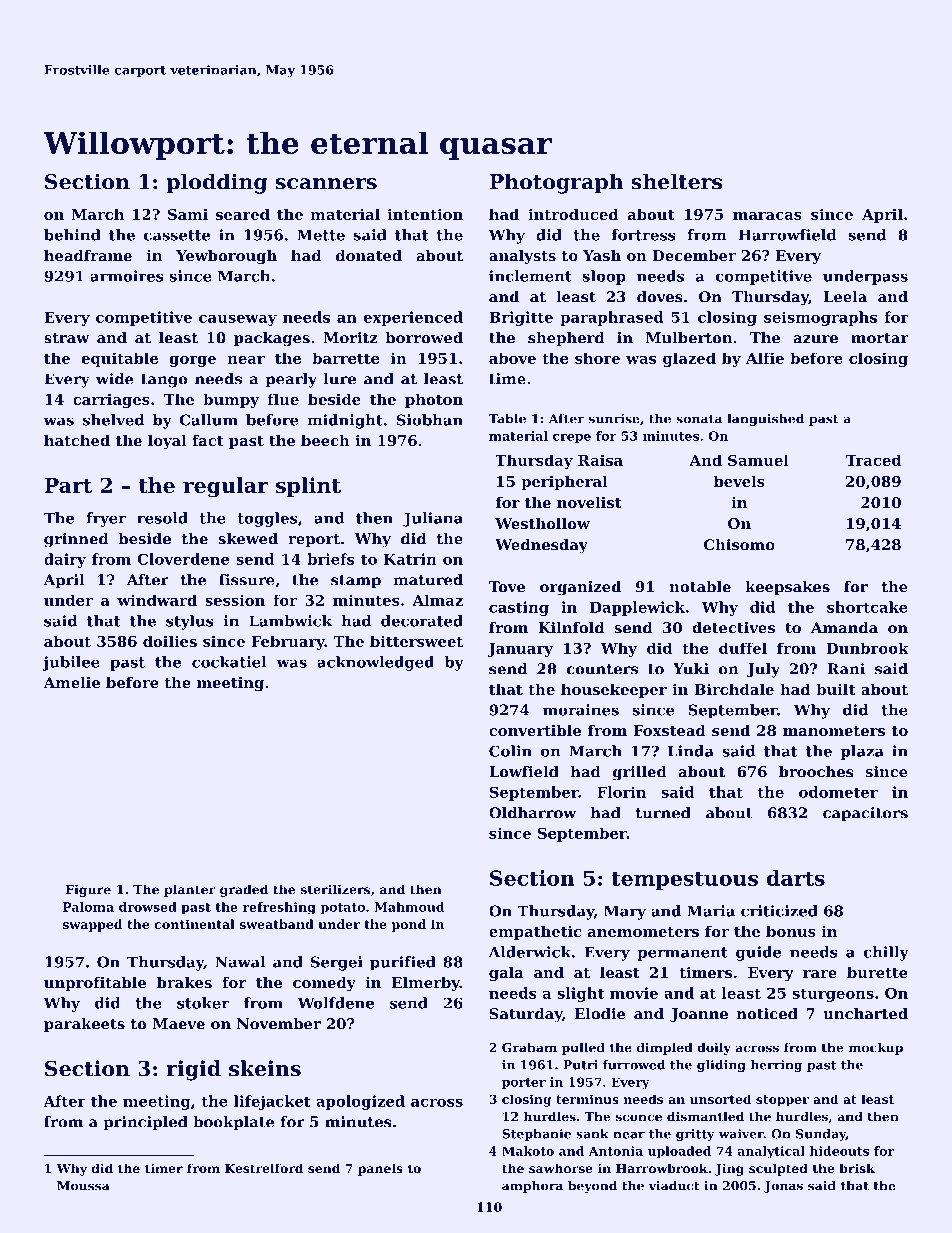 The image size is (952, 1233). I want to click on sonata, so click(699, 419).
